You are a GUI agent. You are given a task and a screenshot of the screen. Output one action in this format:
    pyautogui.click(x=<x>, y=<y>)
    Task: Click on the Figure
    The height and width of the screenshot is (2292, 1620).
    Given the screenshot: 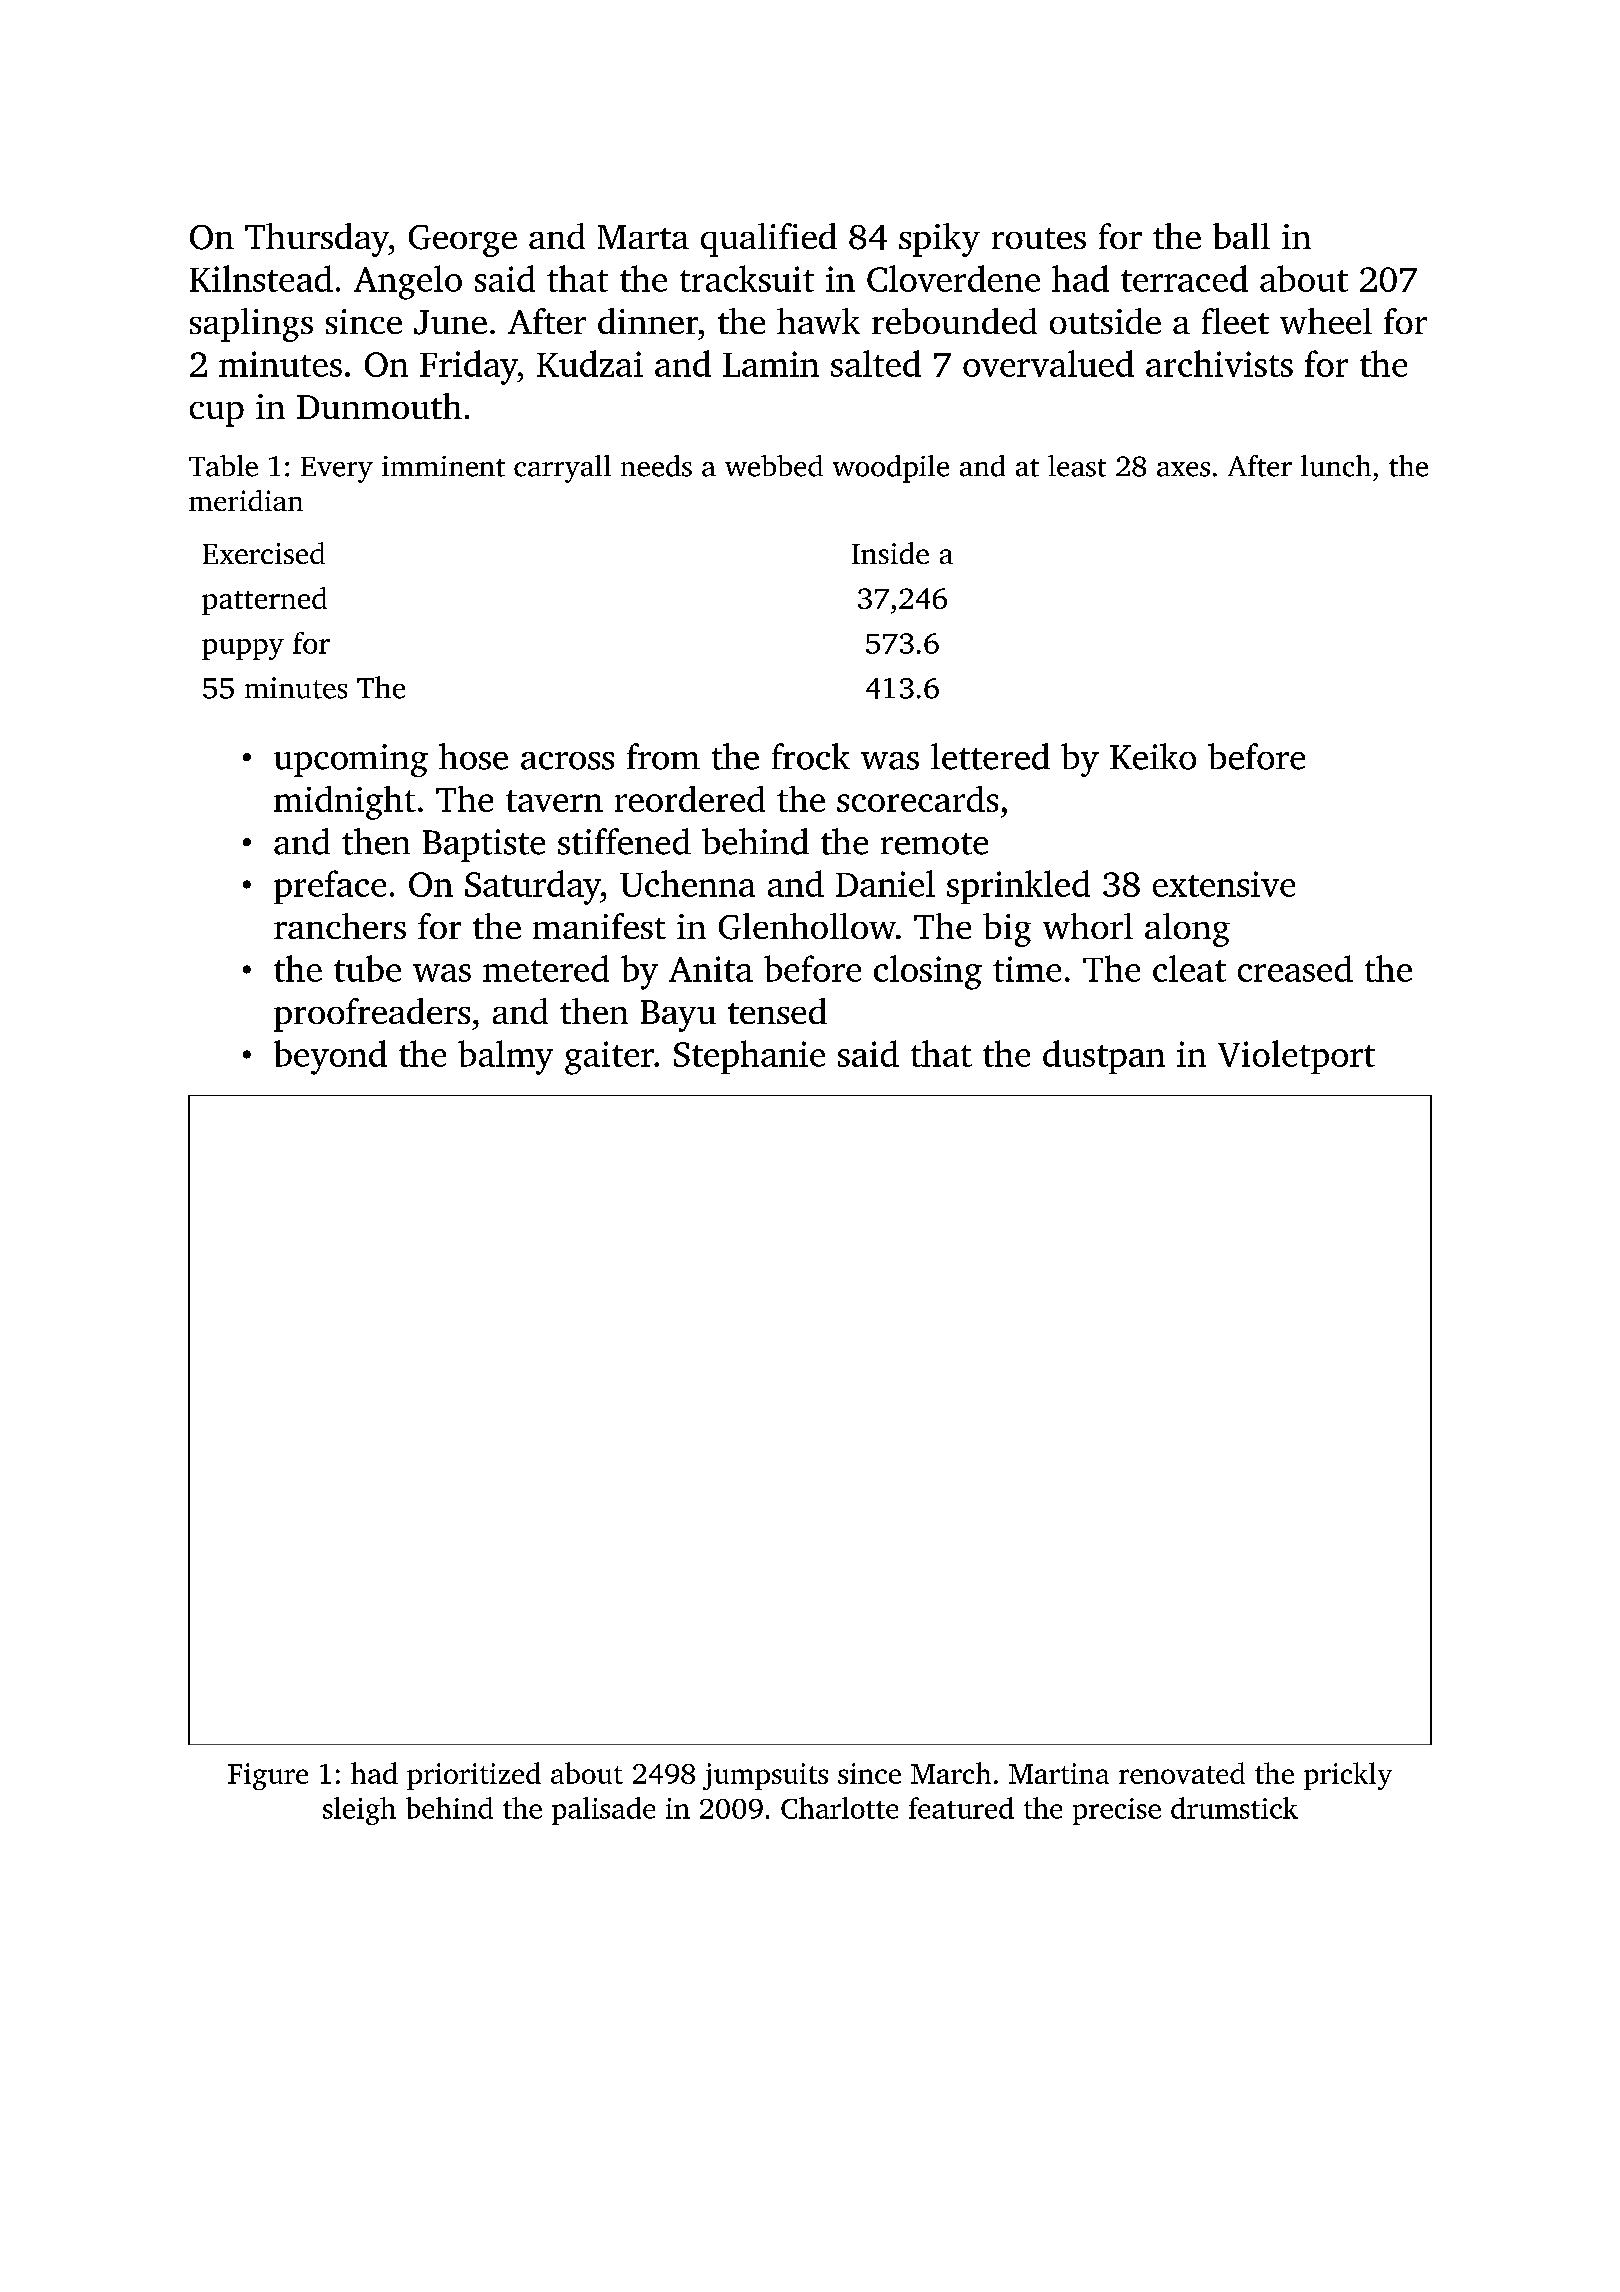 What is the action you would take?
    pyautogui.click(x=268, y=1776)
